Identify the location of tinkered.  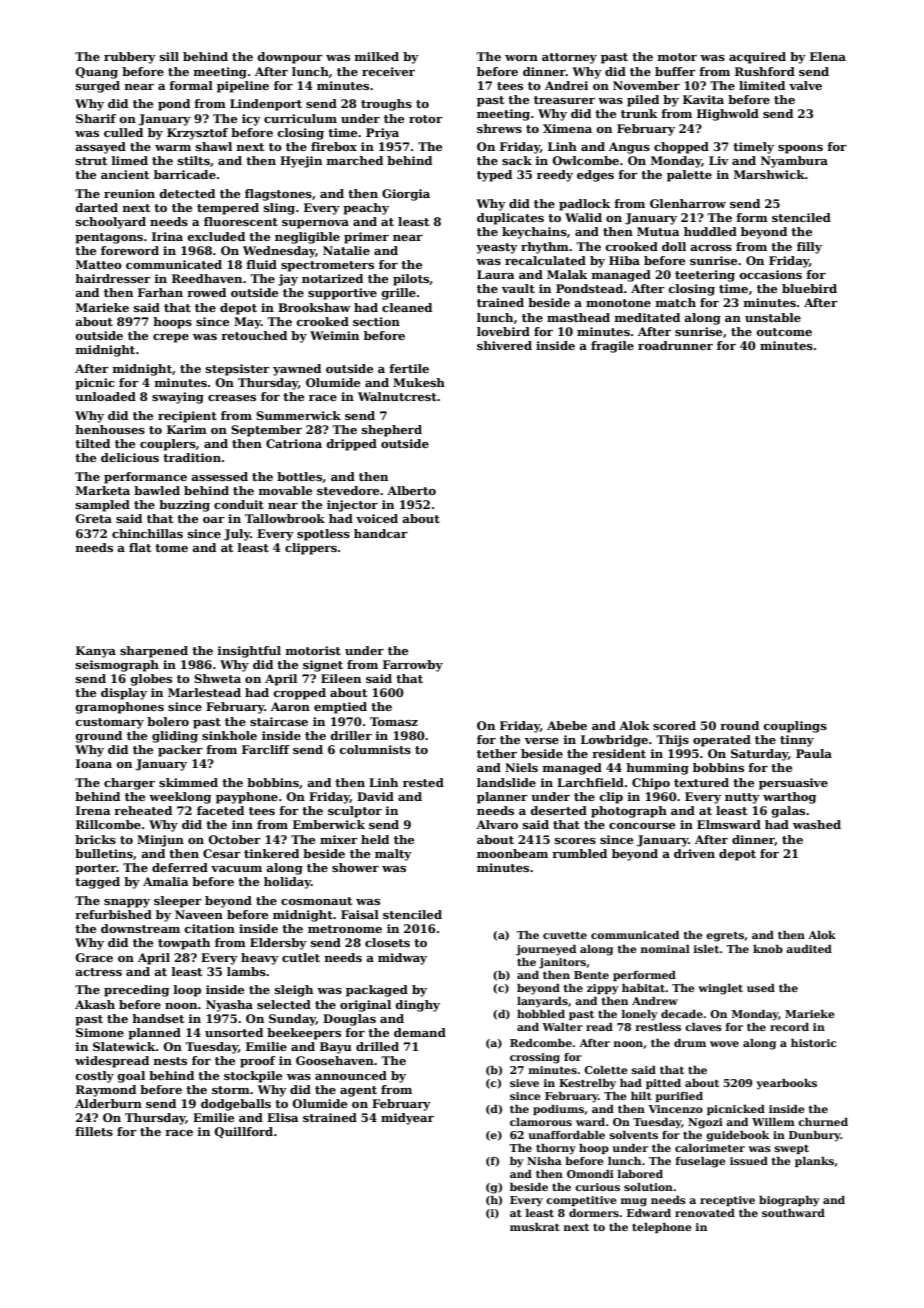
(271, 853).
